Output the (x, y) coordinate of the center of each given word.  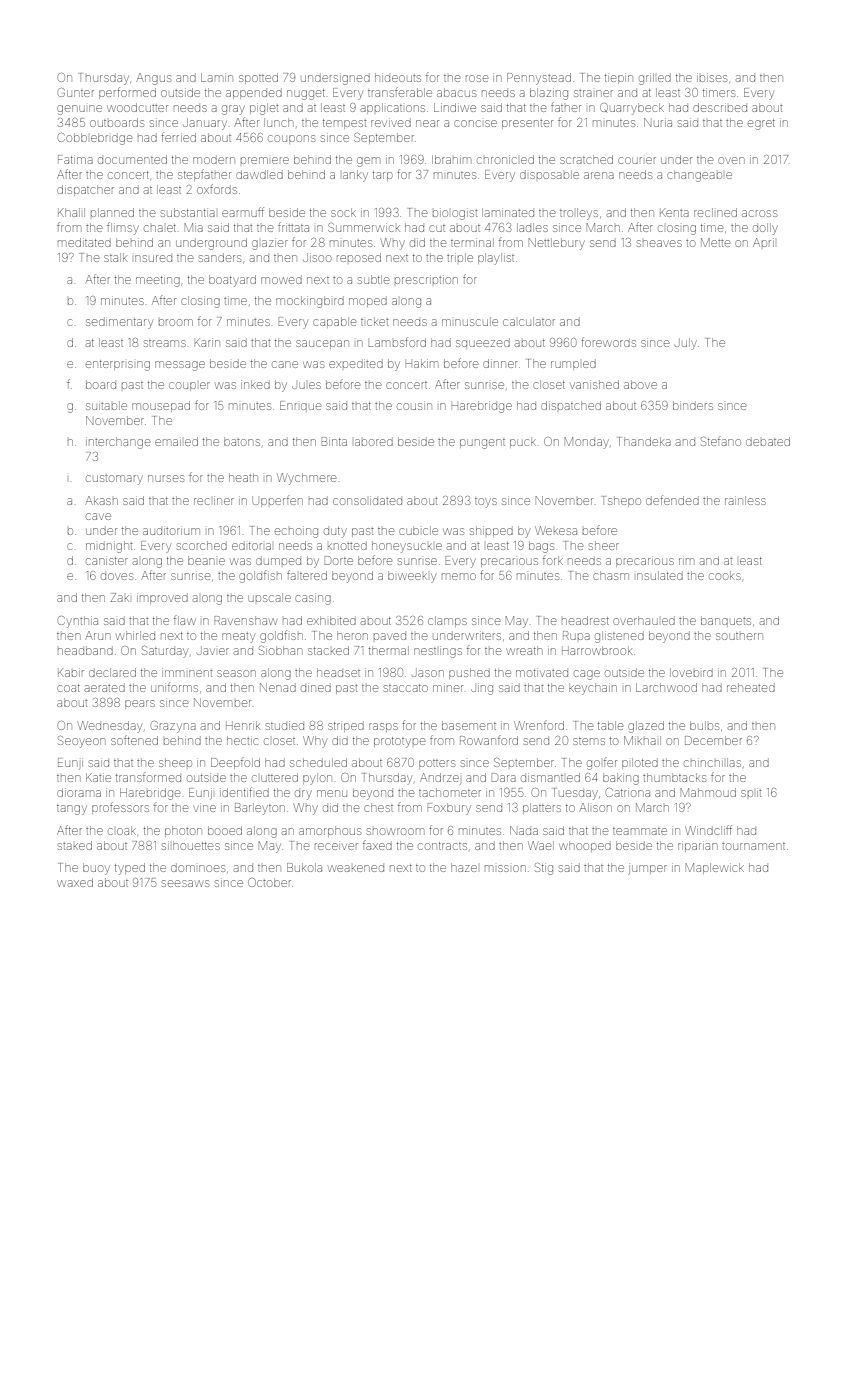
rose (477, 78)
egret (761, 124)
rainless (745, 500)
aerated (105, 688)
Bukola (304, 867)
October (269, 882)
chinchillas (712, 762)
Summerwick (364, 227)
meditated (84, 242)
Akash (102, 500)
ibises (712, 78)
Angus (154, 79)
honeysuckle (407, 547)
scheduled (318, 762)
